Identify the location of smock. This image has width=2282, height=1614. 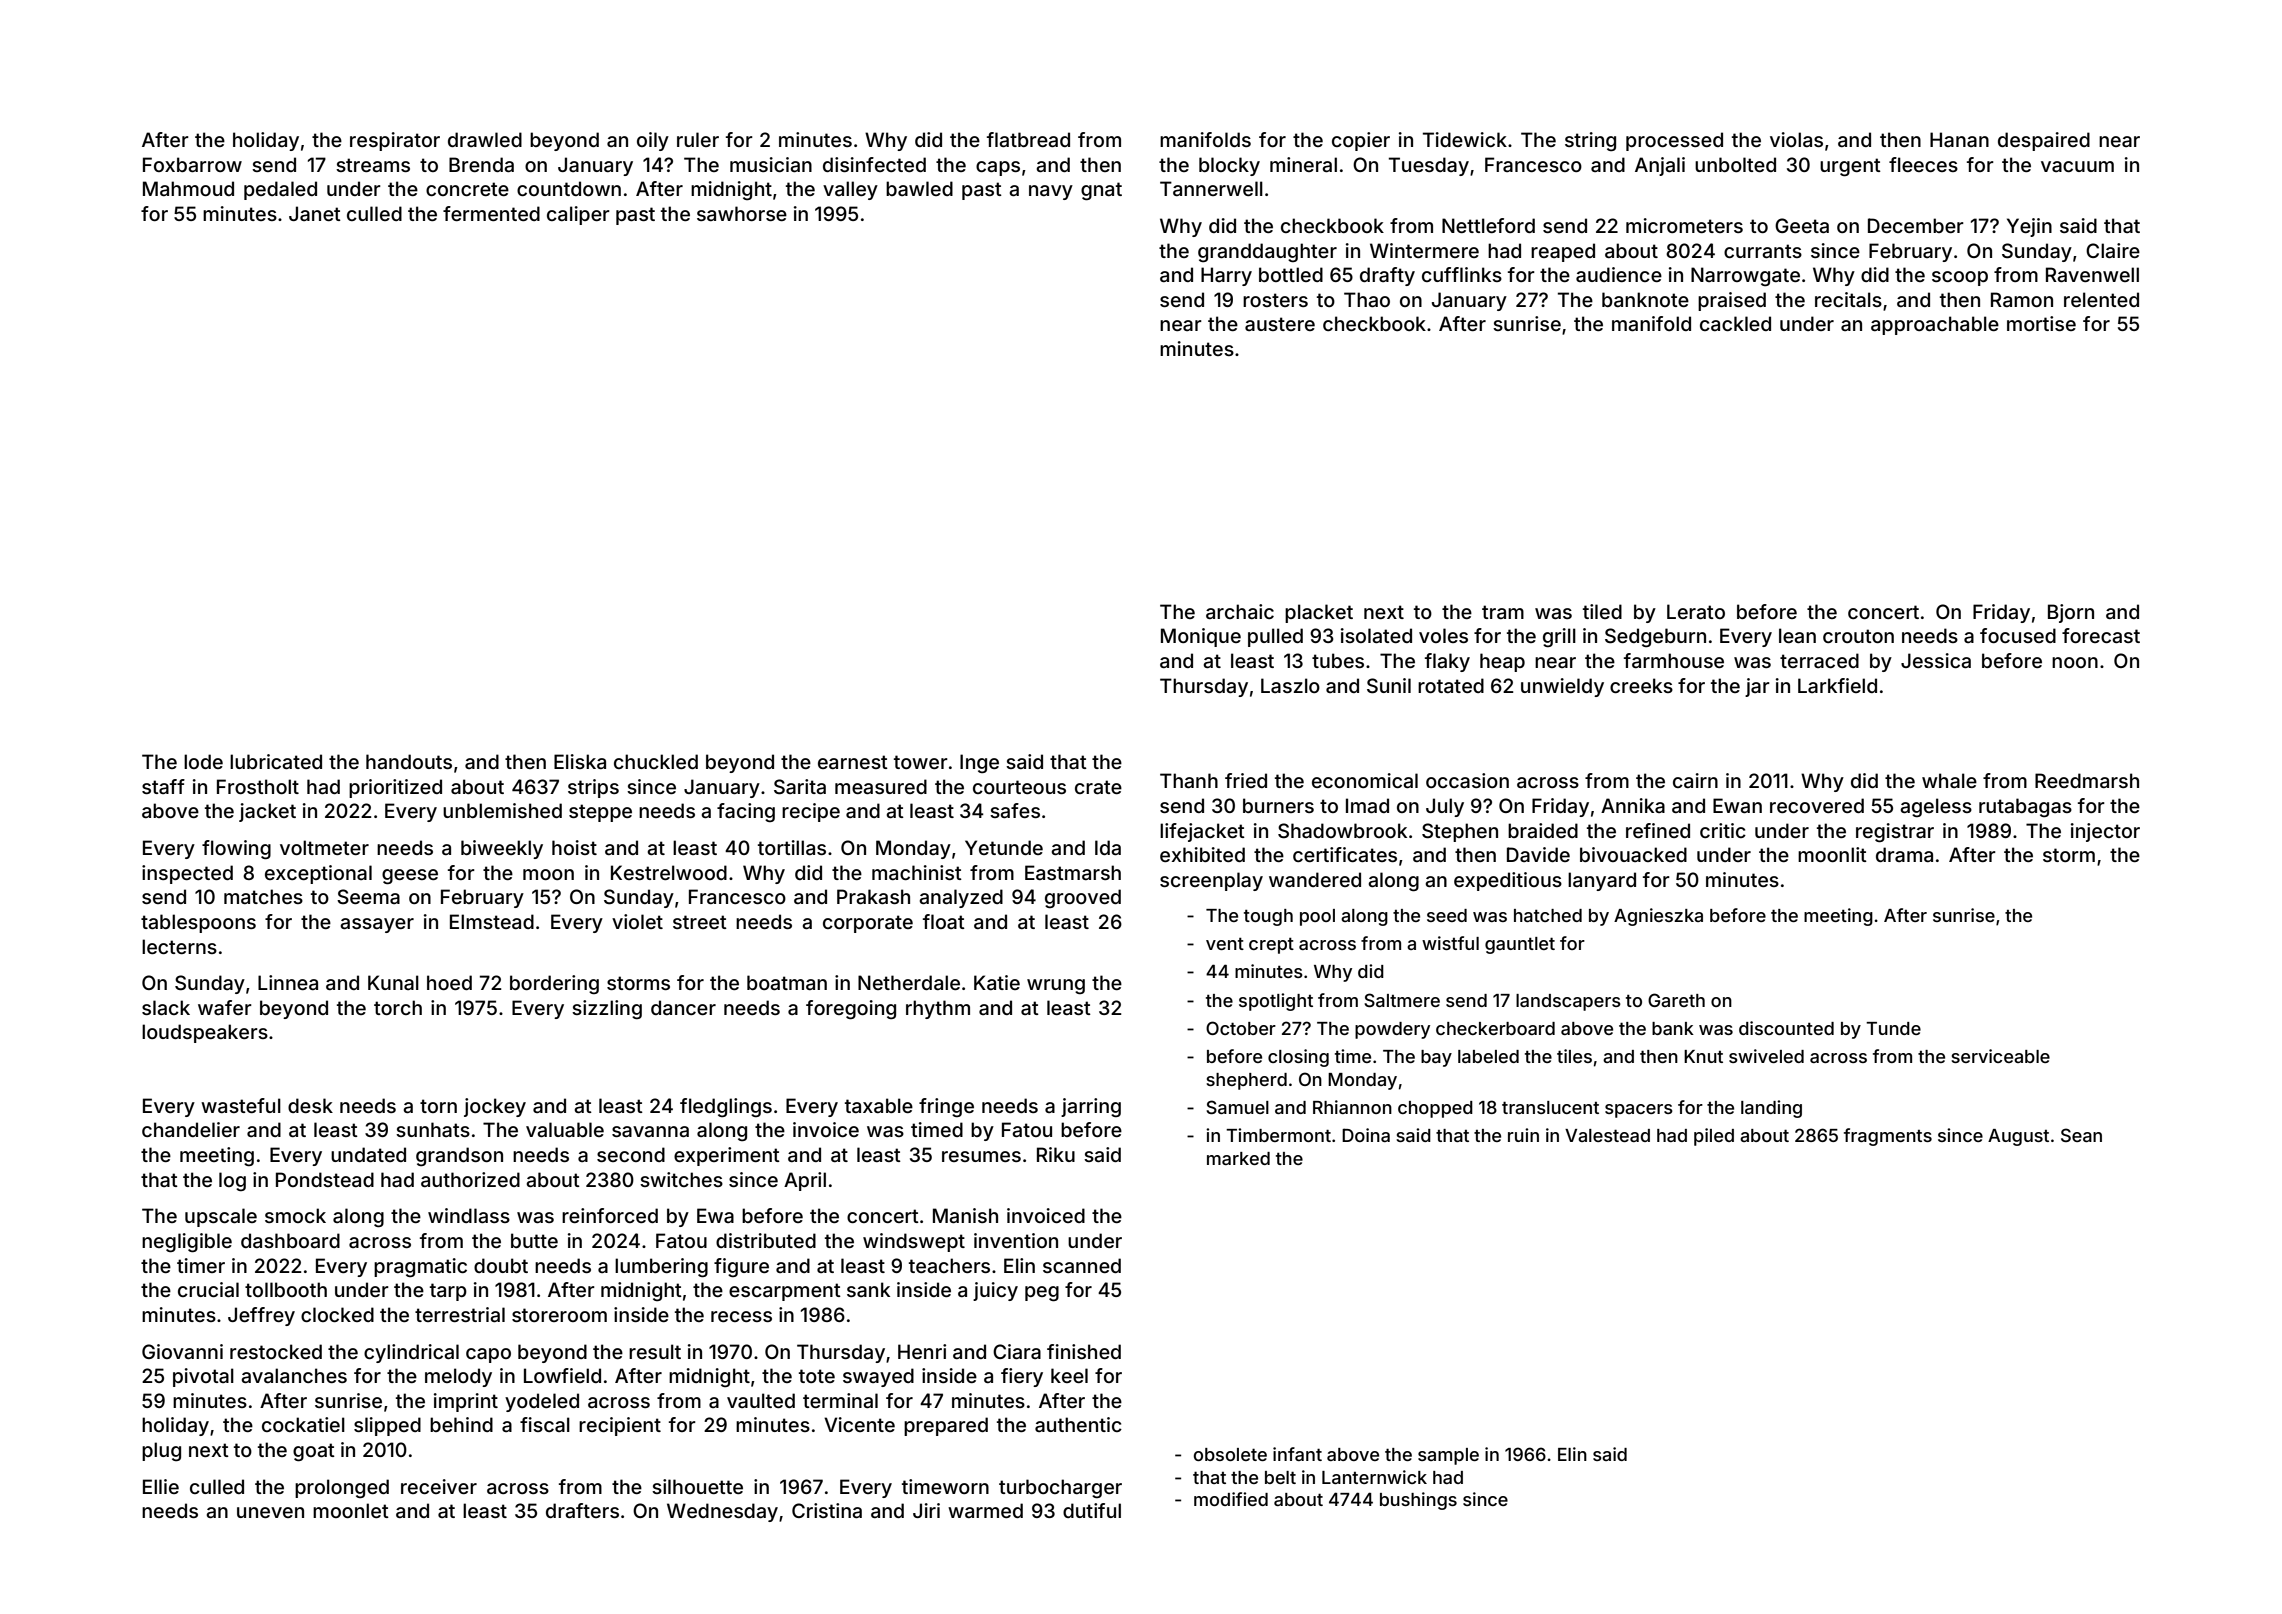
(295, 1215).
